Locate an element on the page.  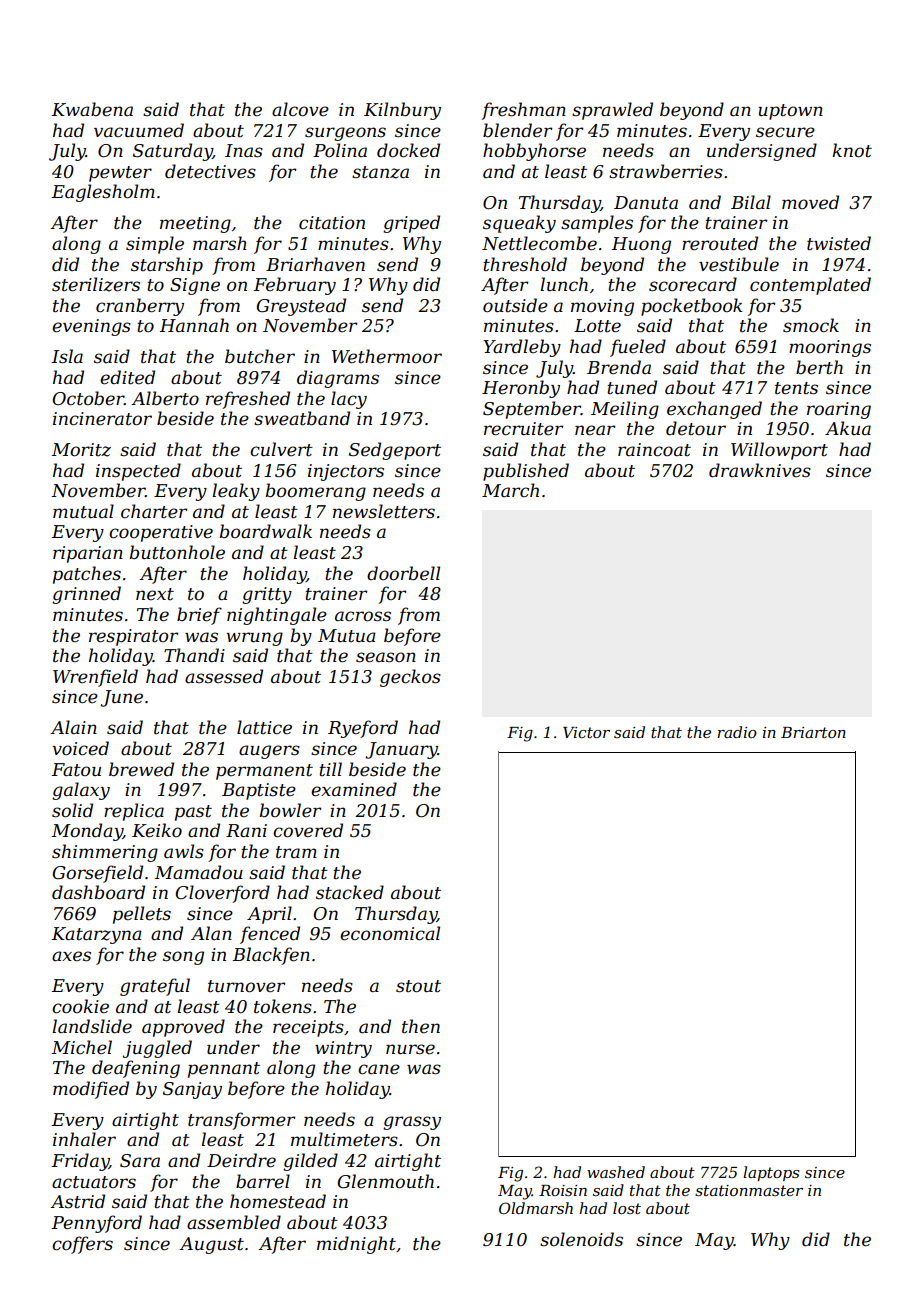
stacked is located at coordinates (350, 892).
